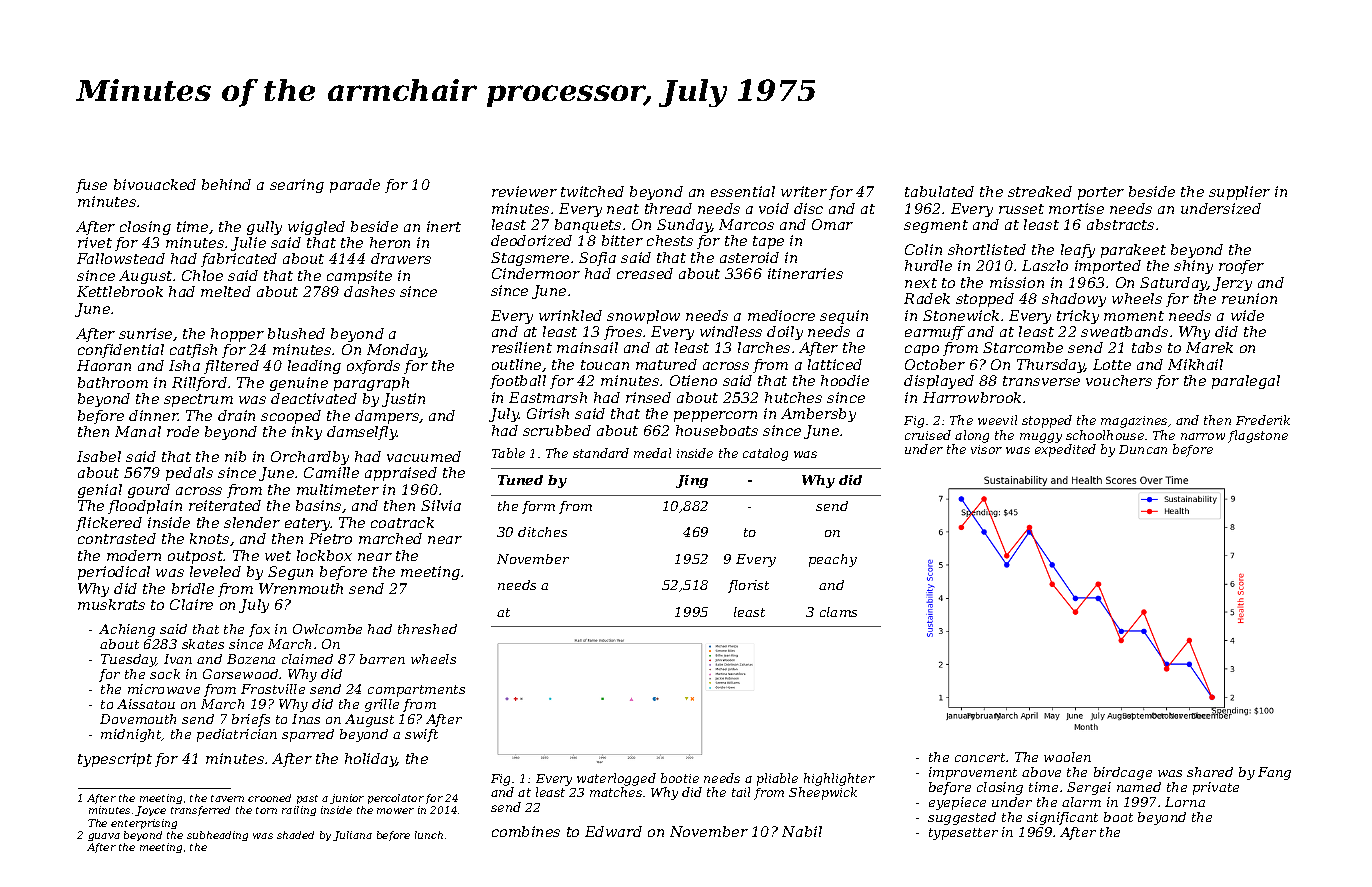  Describe the element at coordinates (191, 604) in the document. I see `Claire` at that location.
